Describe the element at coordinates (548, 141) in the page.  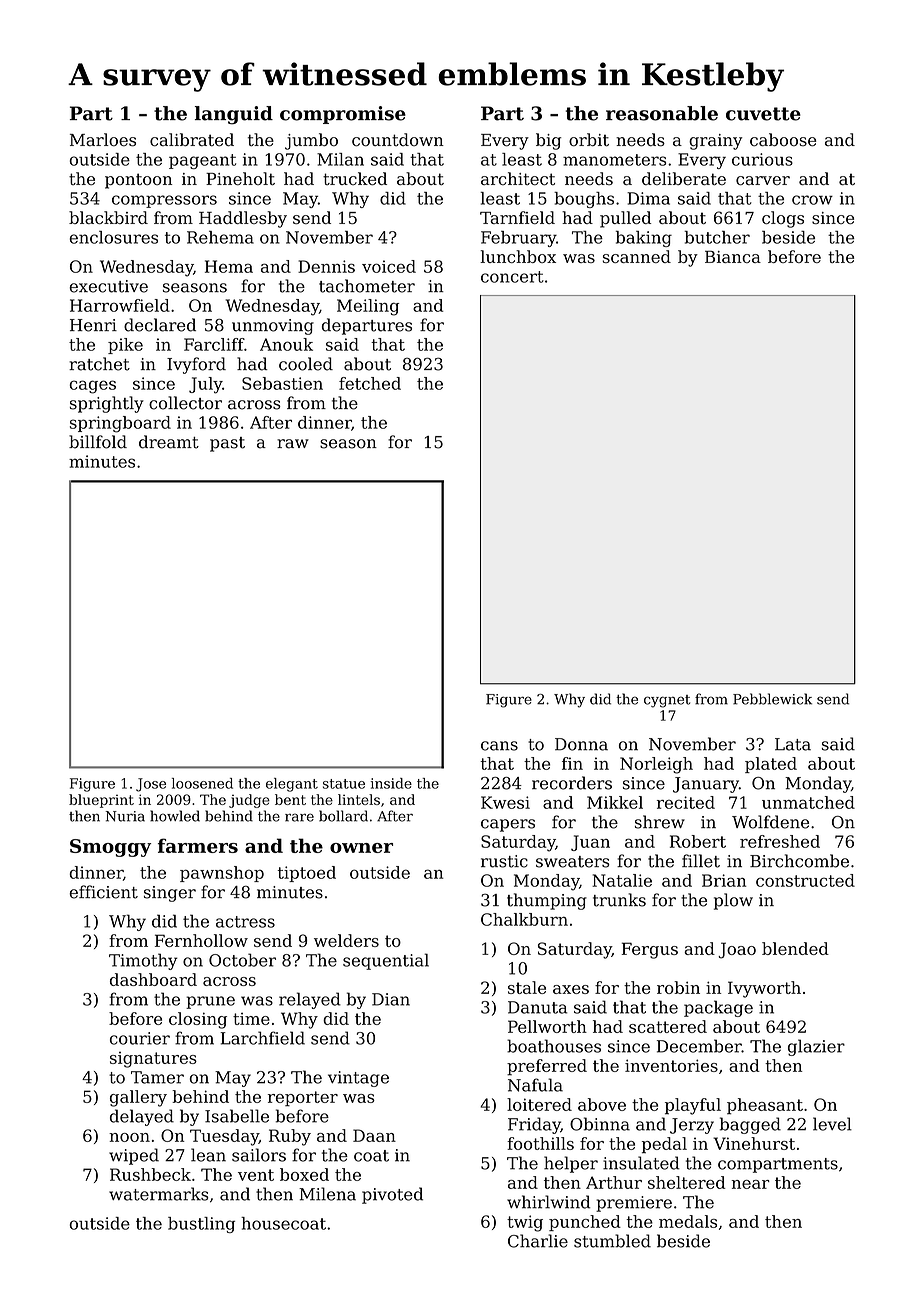
I see `big` at that location.
